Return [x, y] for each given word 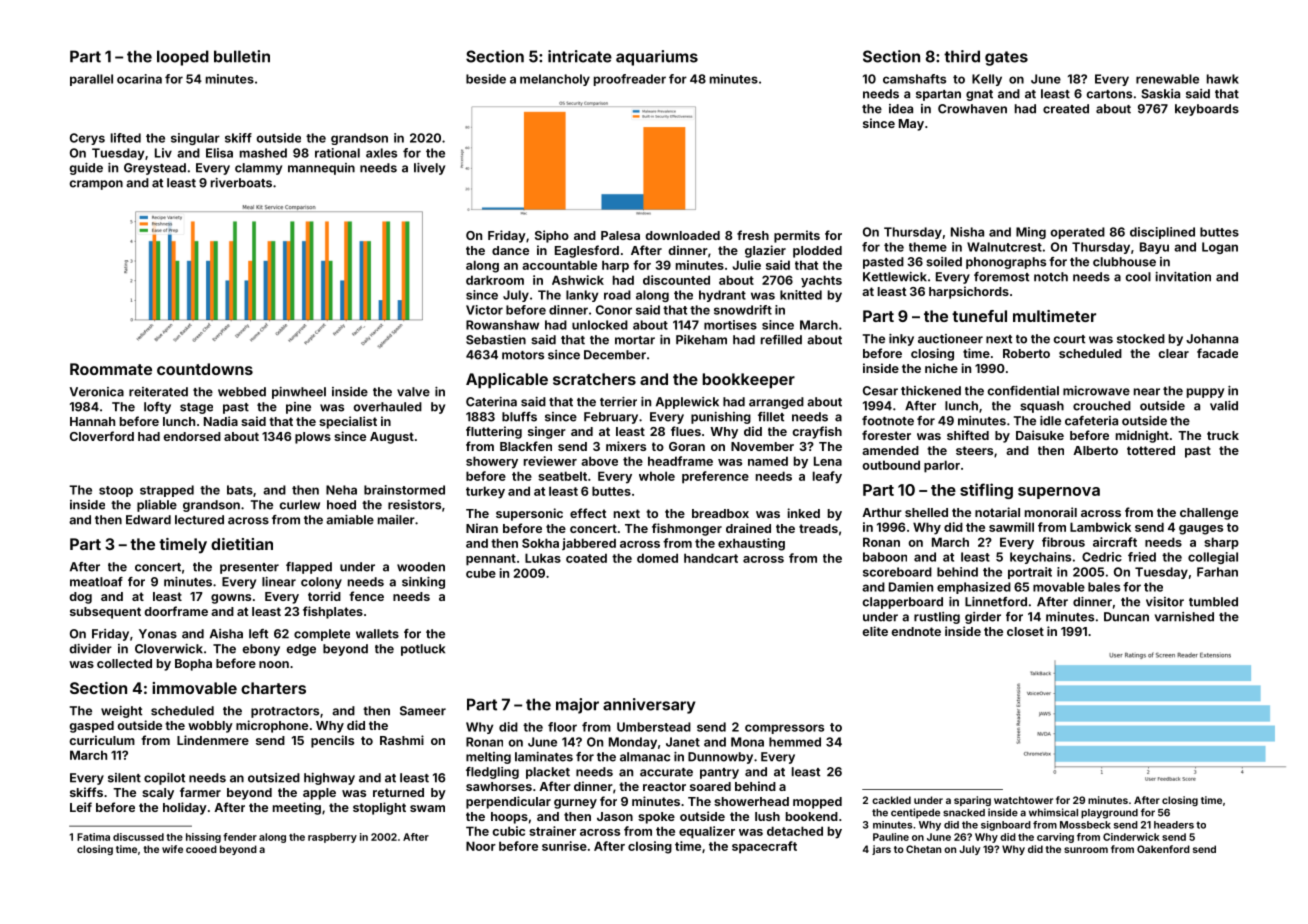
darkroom [495, 280]
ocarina [139, 79]
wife [172, 849]
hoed [341, 505]
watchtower [1023, 800]
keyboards [1207, 110]
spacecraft [764, 847]
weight [121, 712]
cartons [1109, 94]
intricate [580, 56]
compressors [784, 729]
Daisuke [1040, 435]
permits [797, 236]
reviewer [550, 461]
